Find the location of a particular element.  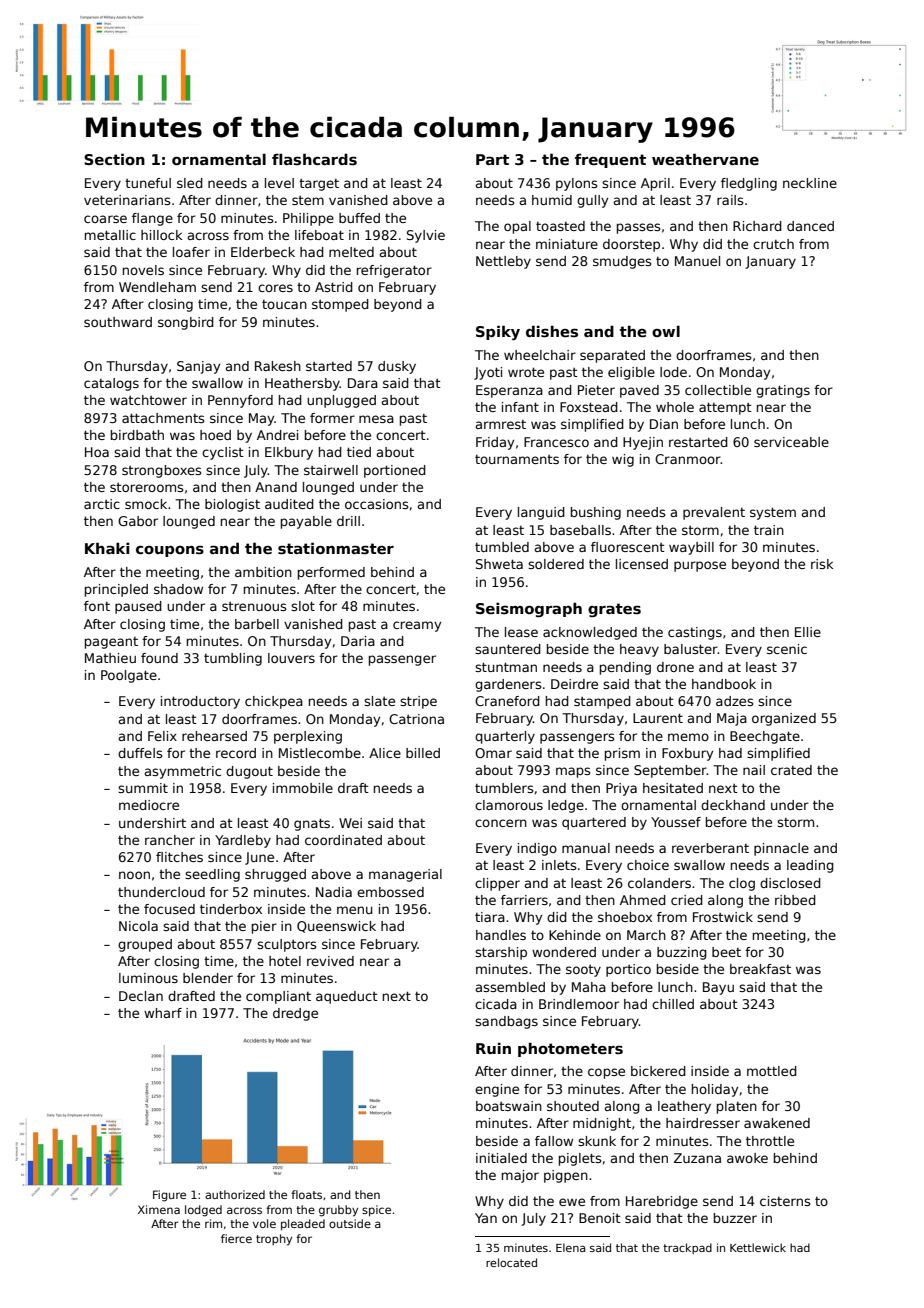

barbell is located at coordinates (257, 624).
